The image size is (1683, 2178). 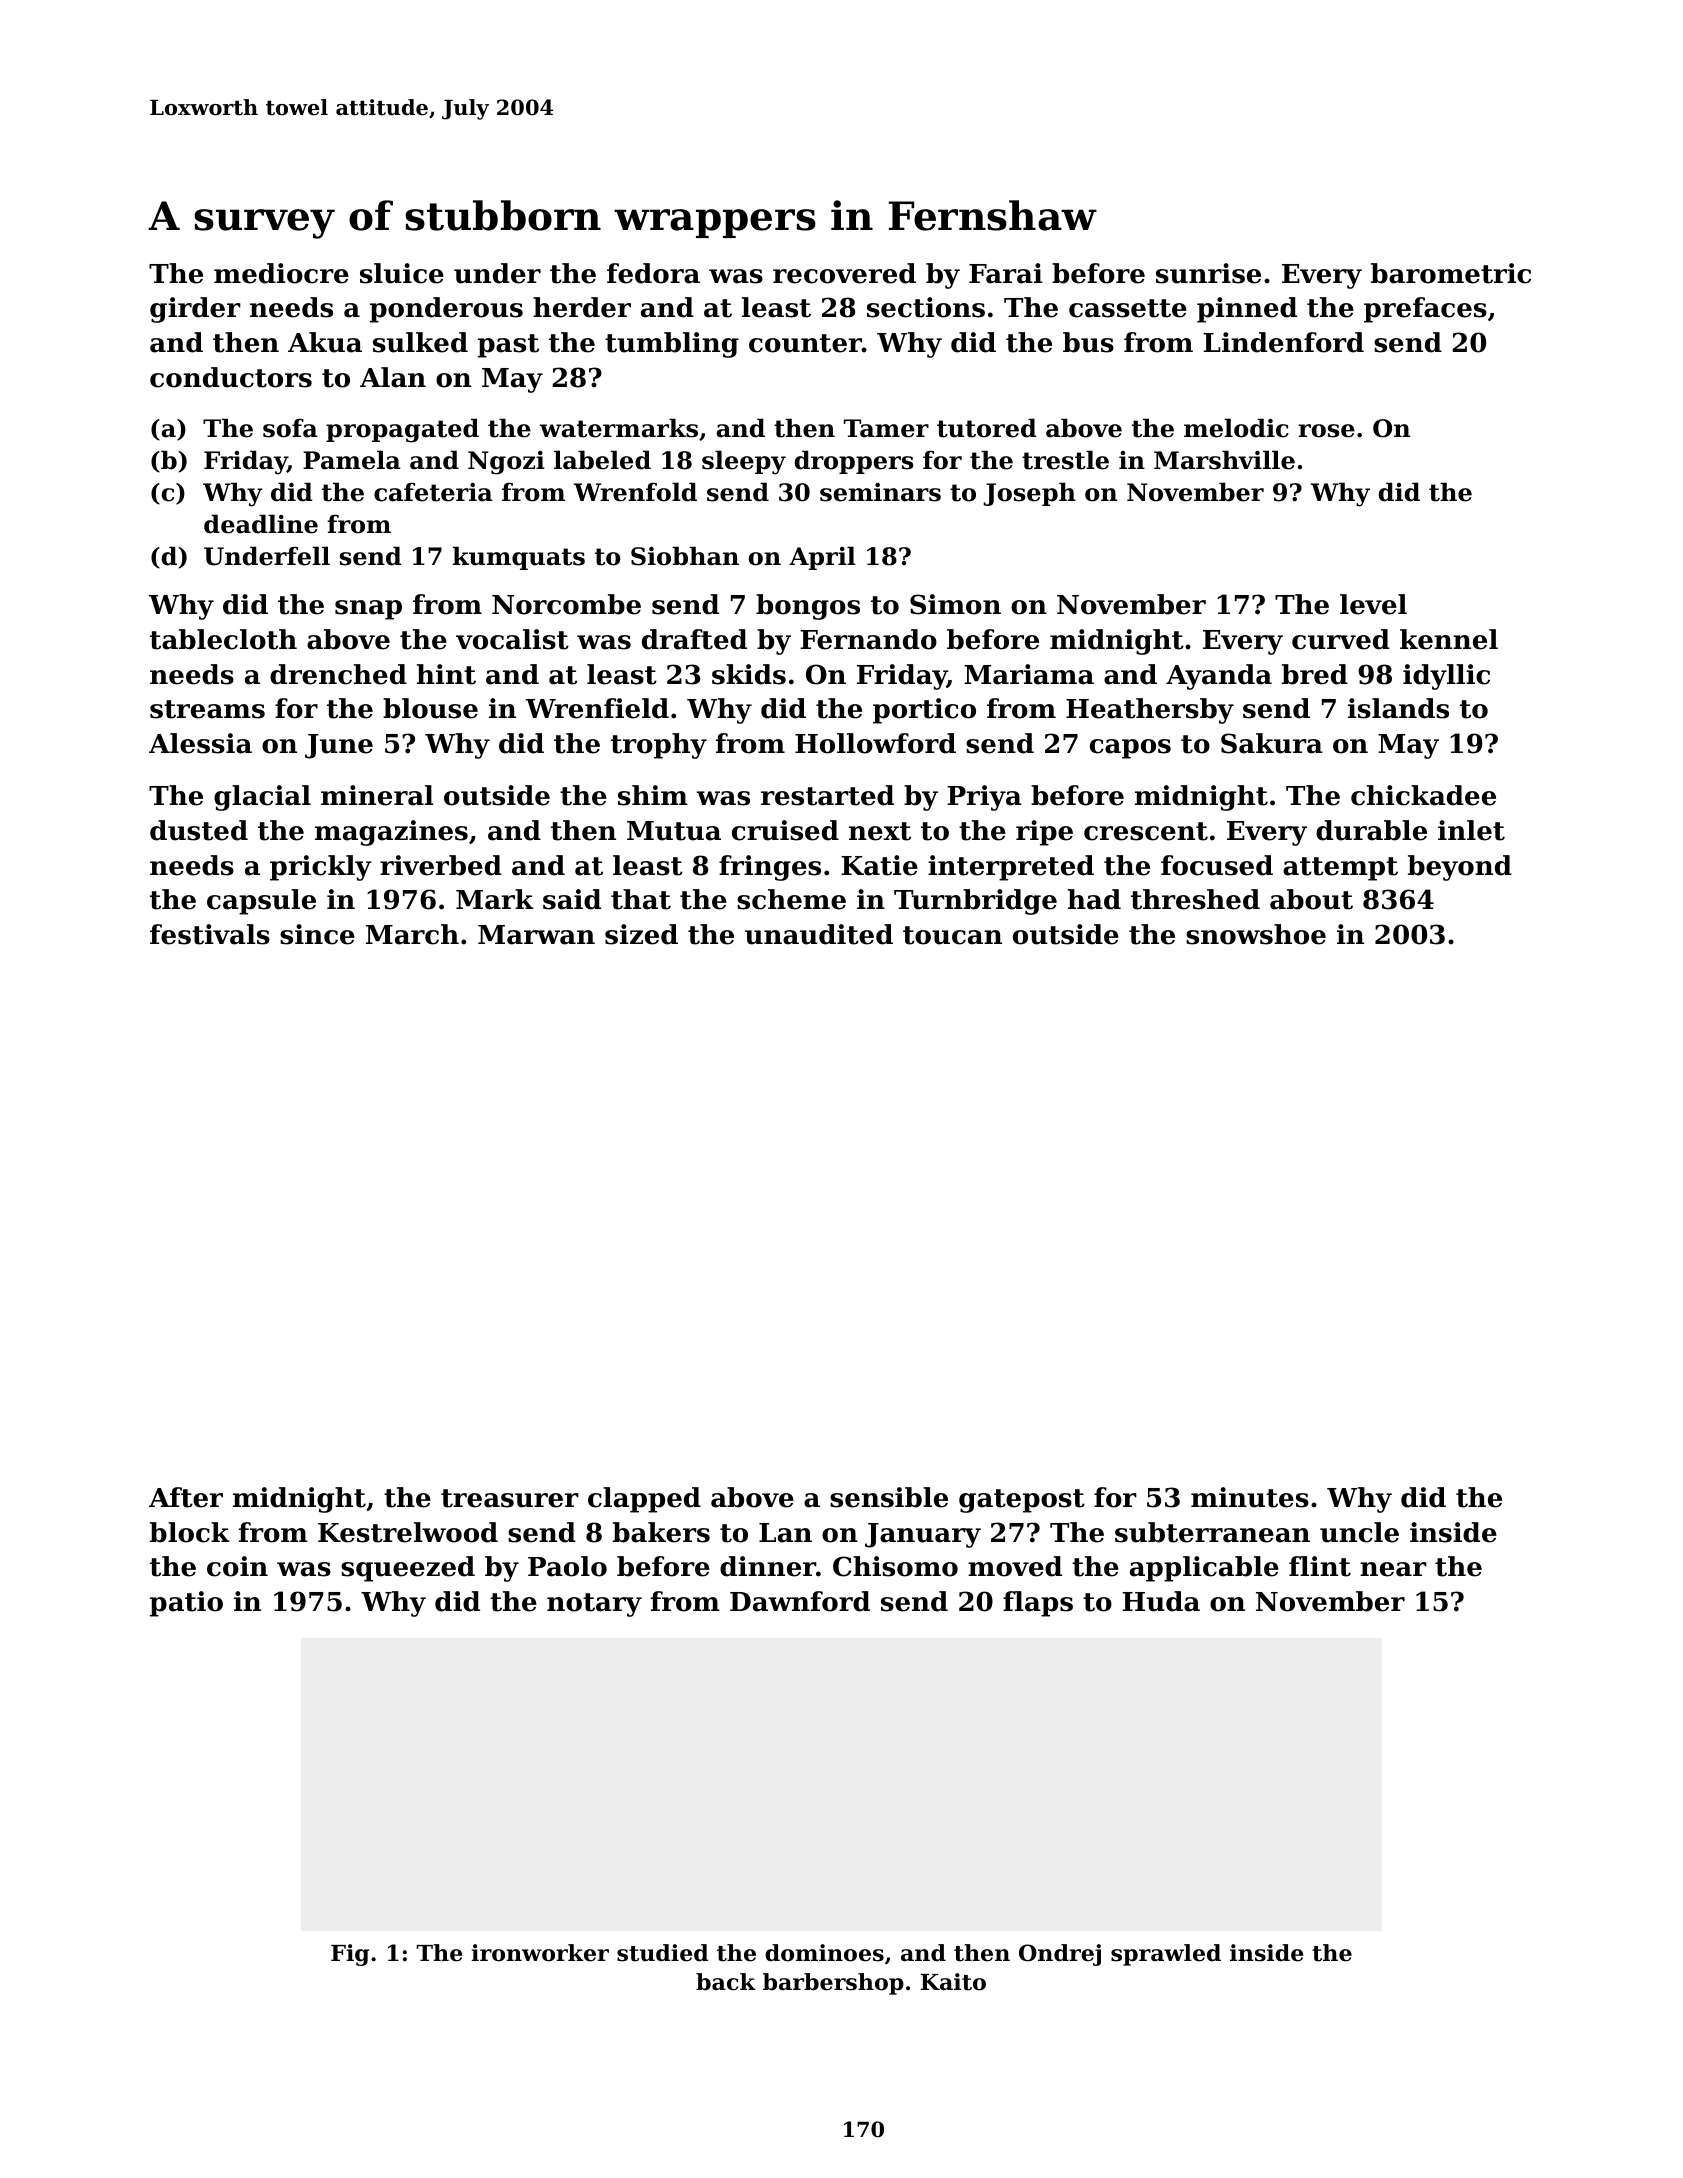 What do you see at coordinates (377, 795) in the document?
I see `mineral` at bounding box center [377, 795].
